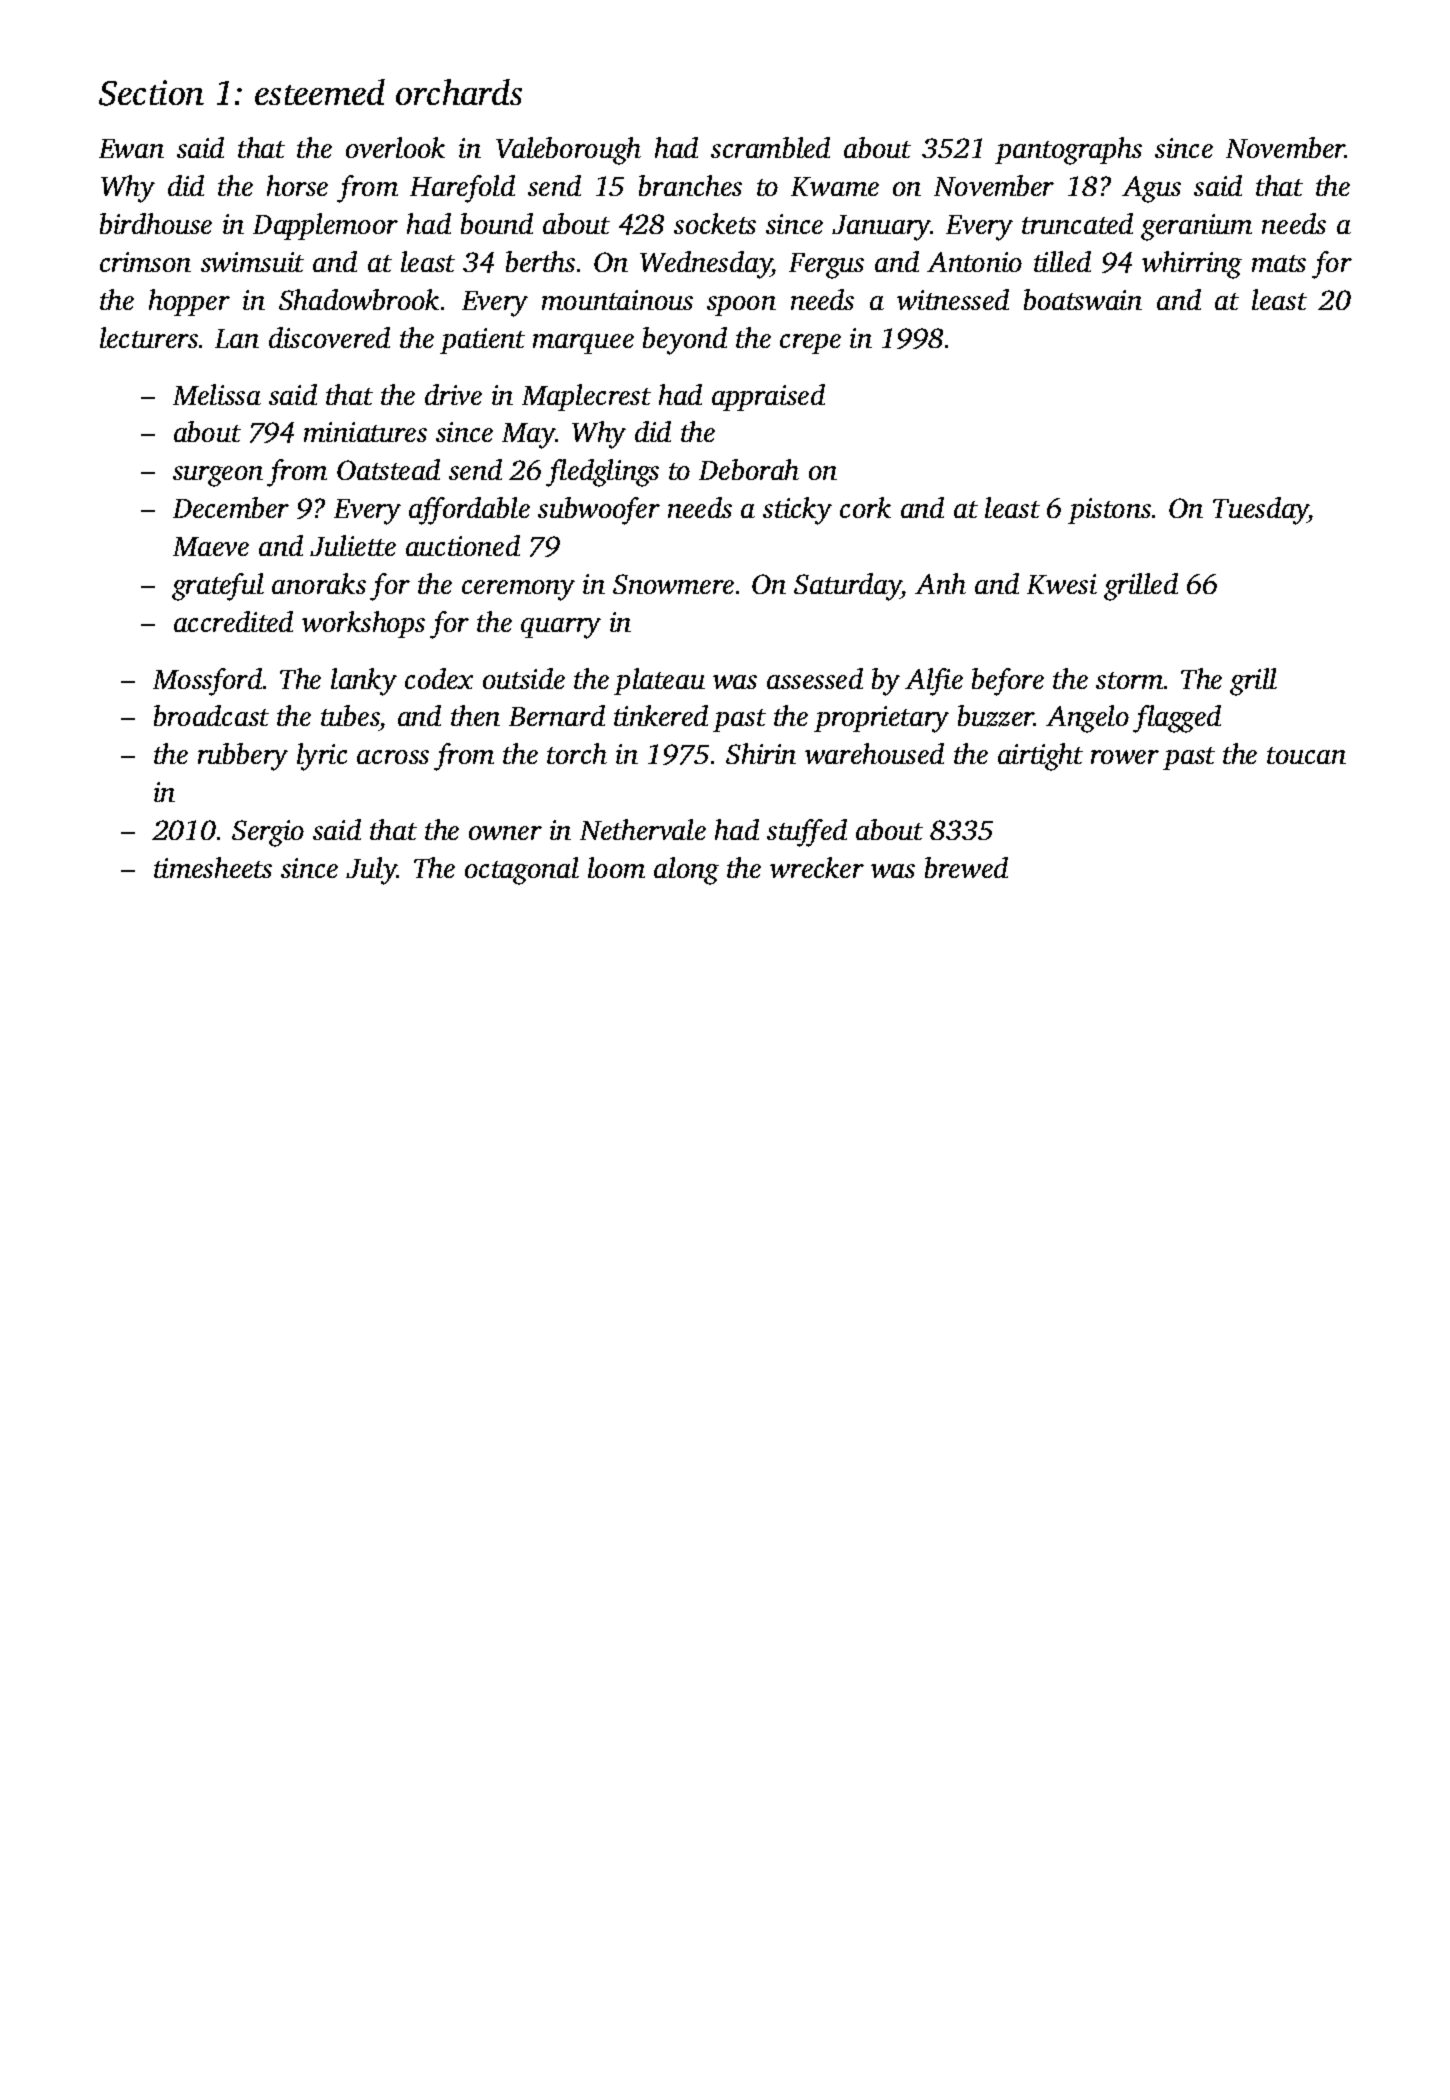  Describe the element at coordinates (1068, 151) in the page. I see `pantographs` at that location.
